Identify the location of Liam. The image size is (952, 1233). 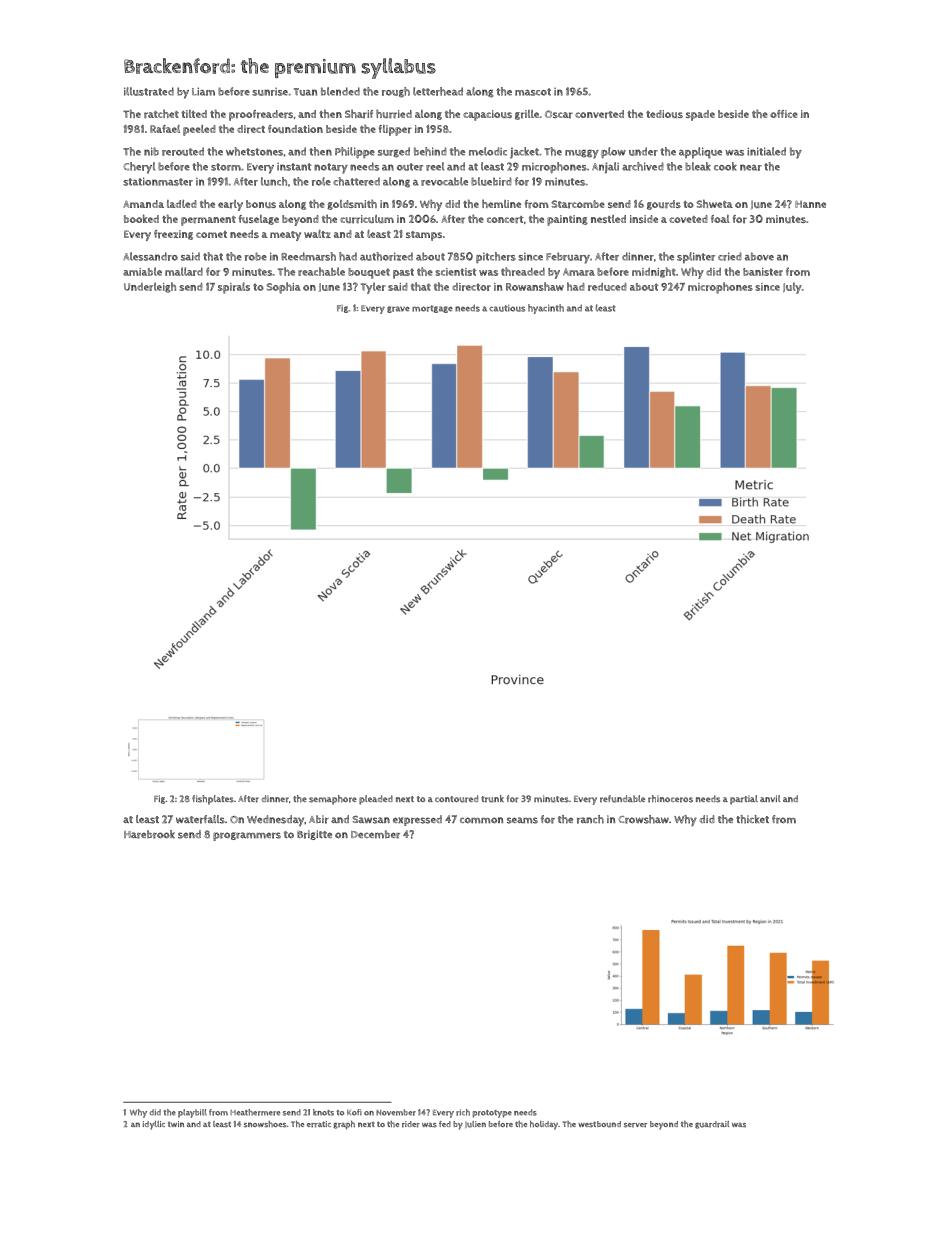
(203, 91).
